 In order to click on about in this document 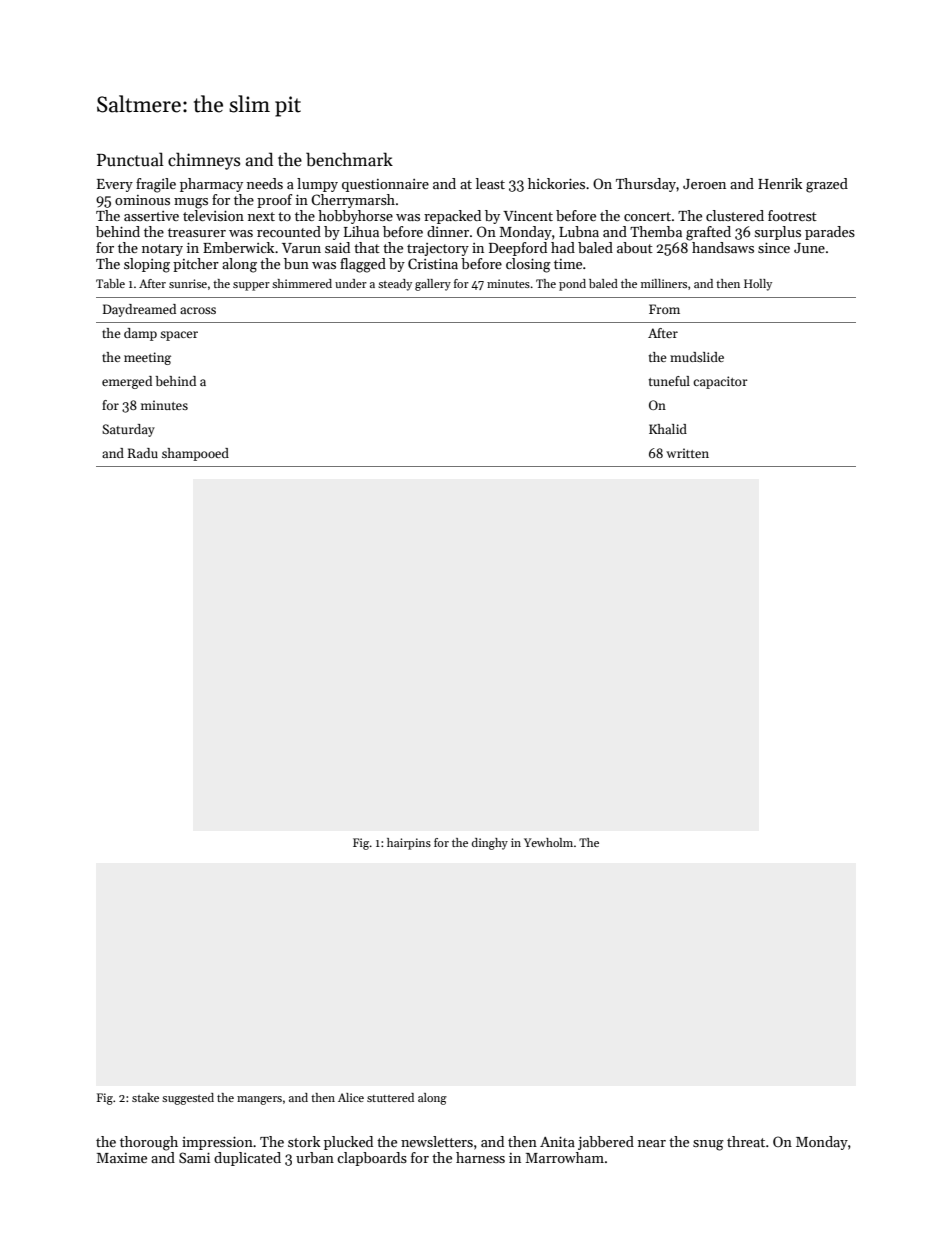, I will do `click(635, 247)`.
